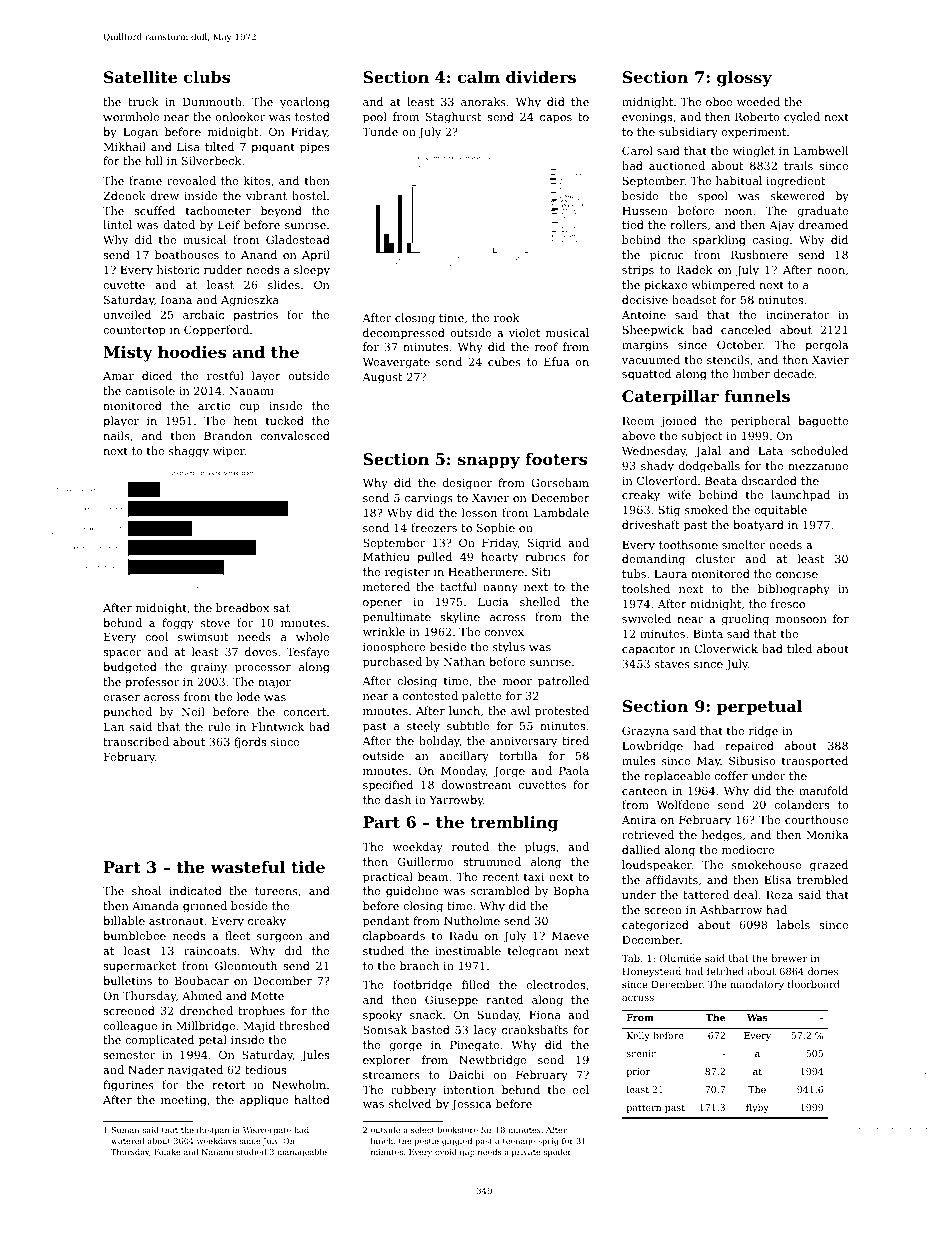 This screenshot has height=1233, width=952. Describe the element at coordinates (276, 891) in the screenshot. I see `tureens` at that location.
